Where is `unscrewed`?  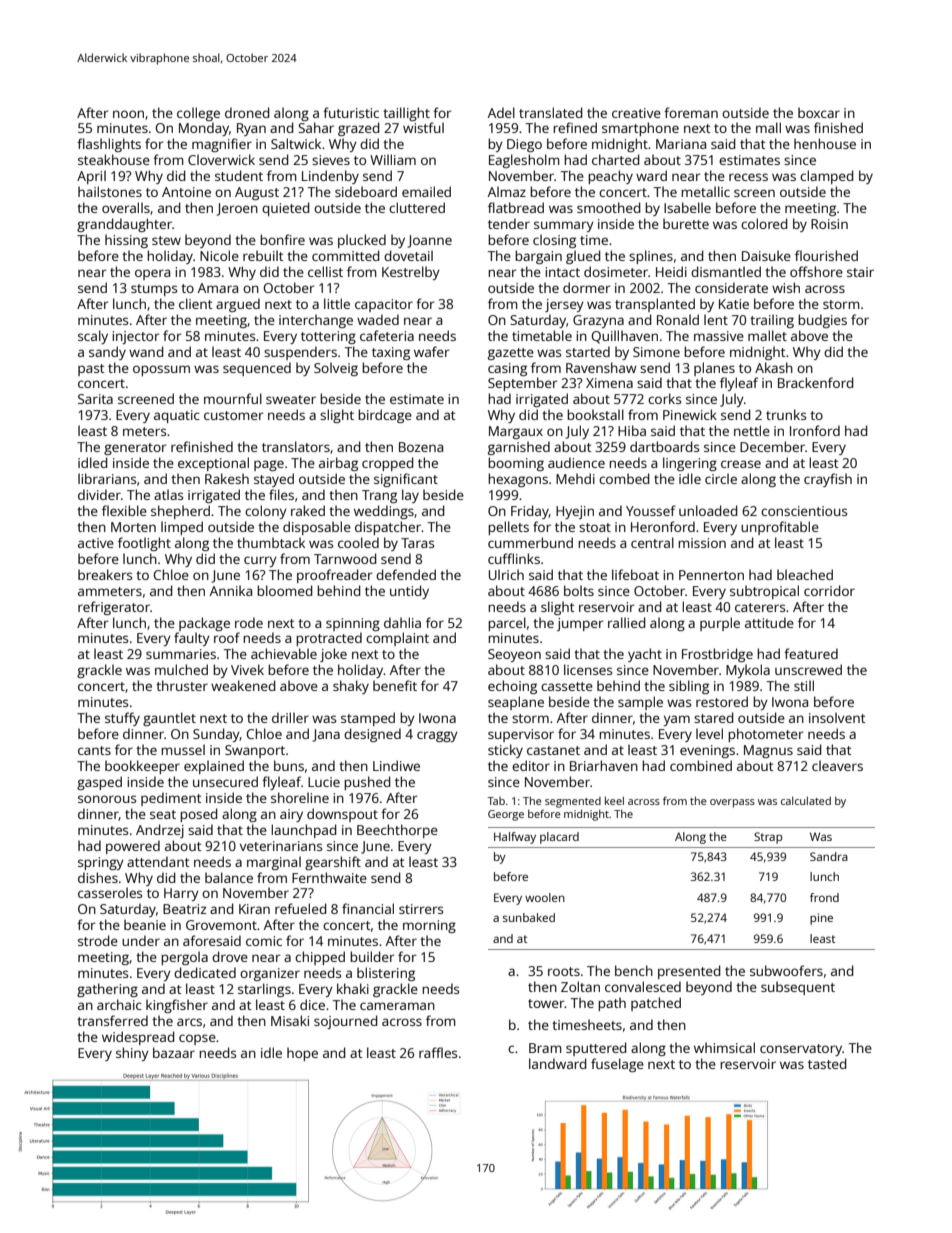
unscrewed is located at coordinates (808, 669).
